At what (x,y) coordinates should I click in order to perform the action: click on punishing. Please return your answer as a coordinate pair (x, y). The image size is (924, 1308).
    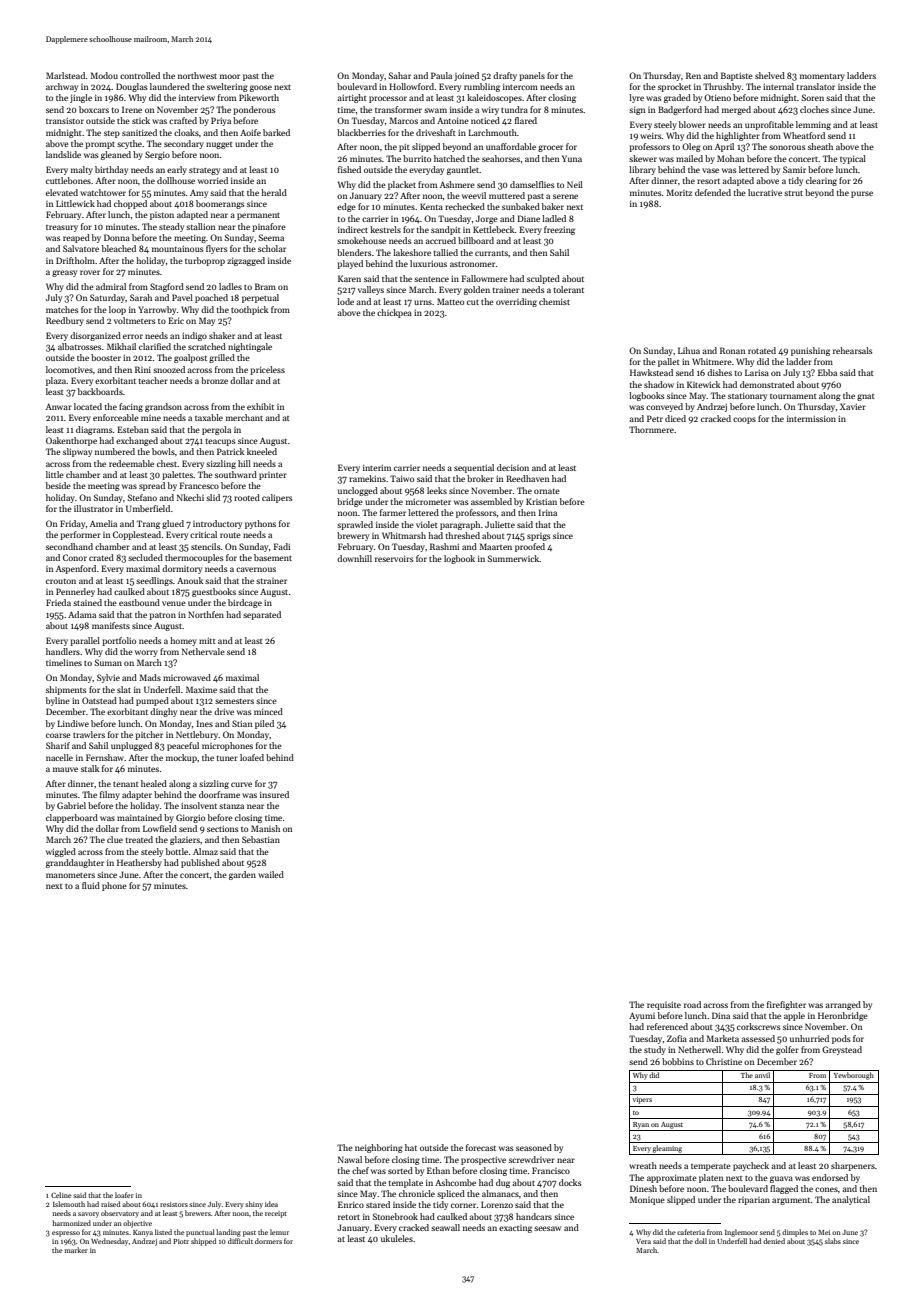
    Looking at the image, I should click on (810, 351).
